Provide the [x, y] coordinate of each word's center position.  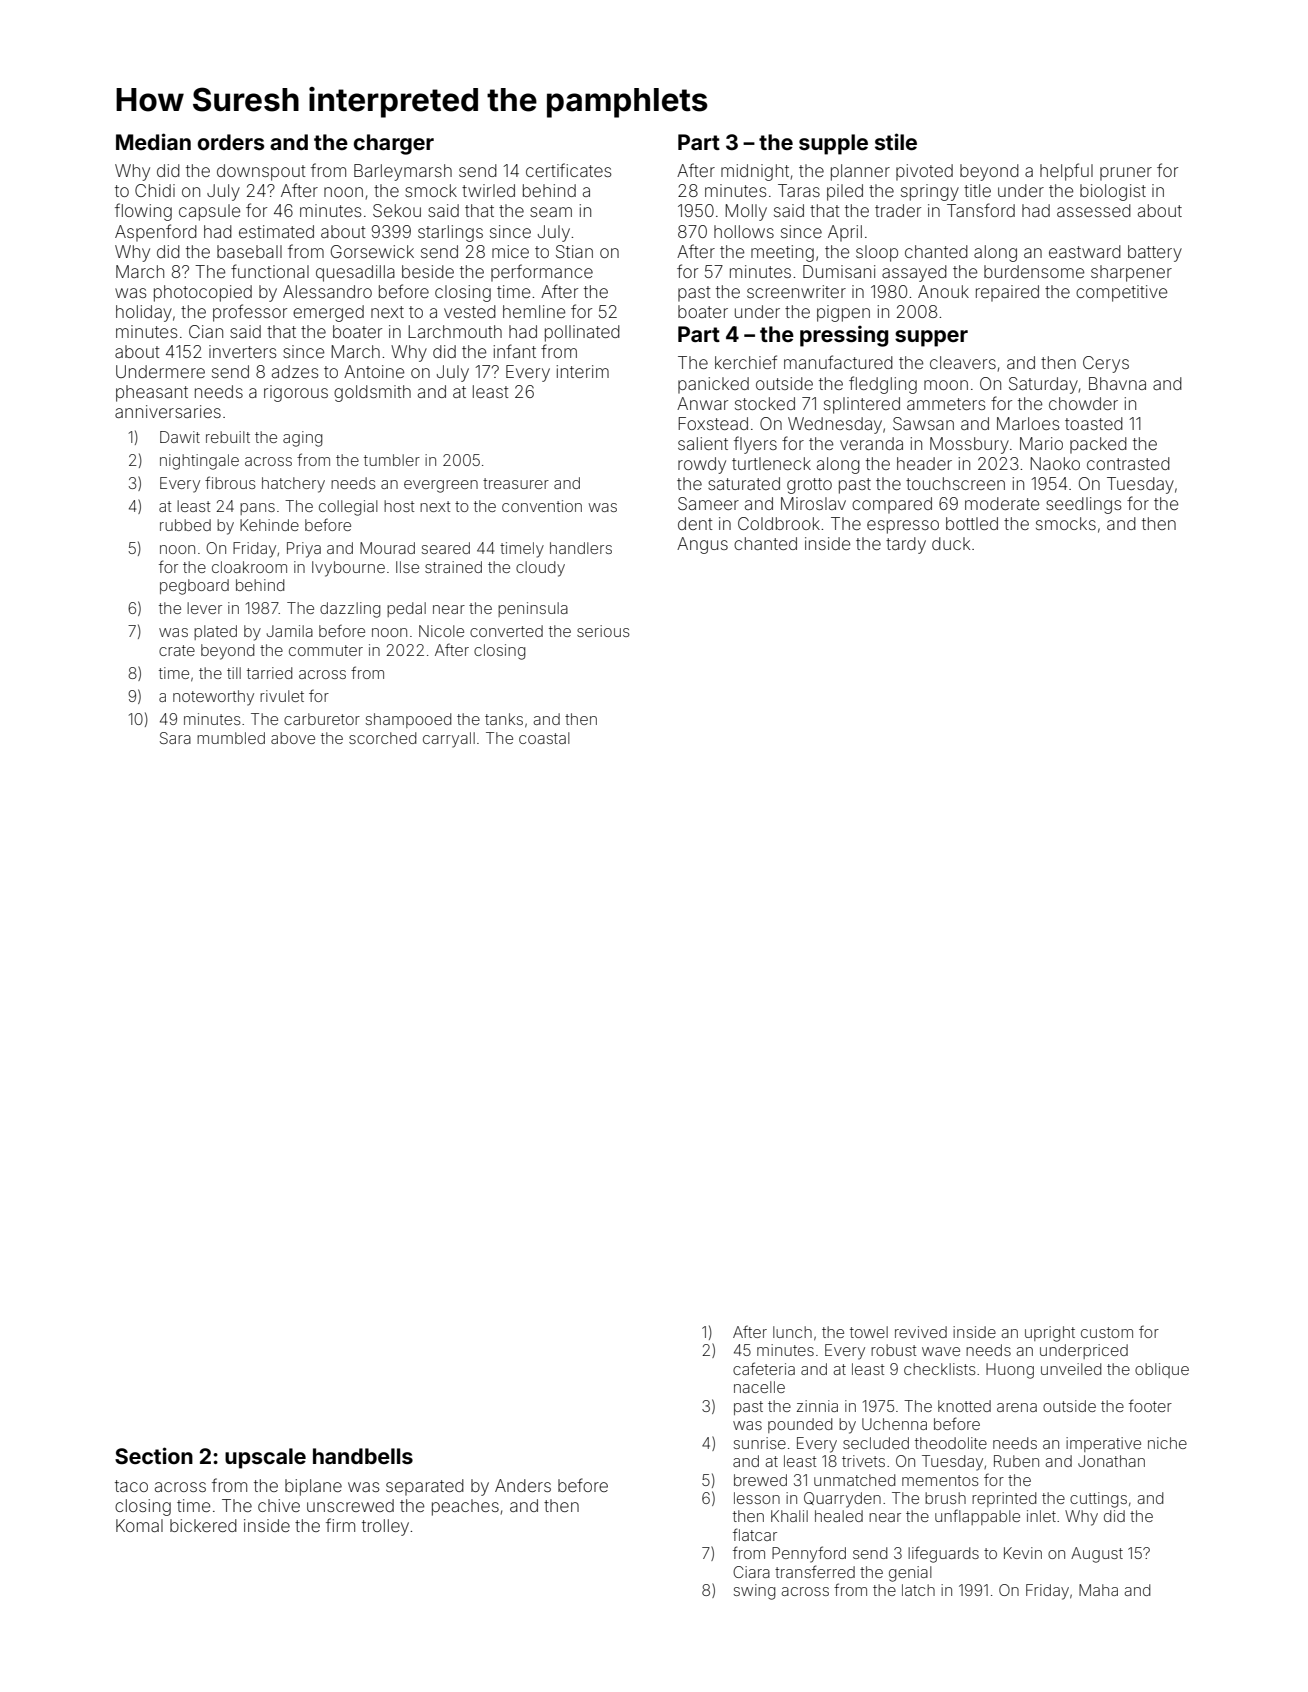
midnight [755, 172]
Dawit [180, 437]
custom [1107, 1332]
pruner [1126, 174]
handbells [363, 1456]
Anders [523, 1485]
